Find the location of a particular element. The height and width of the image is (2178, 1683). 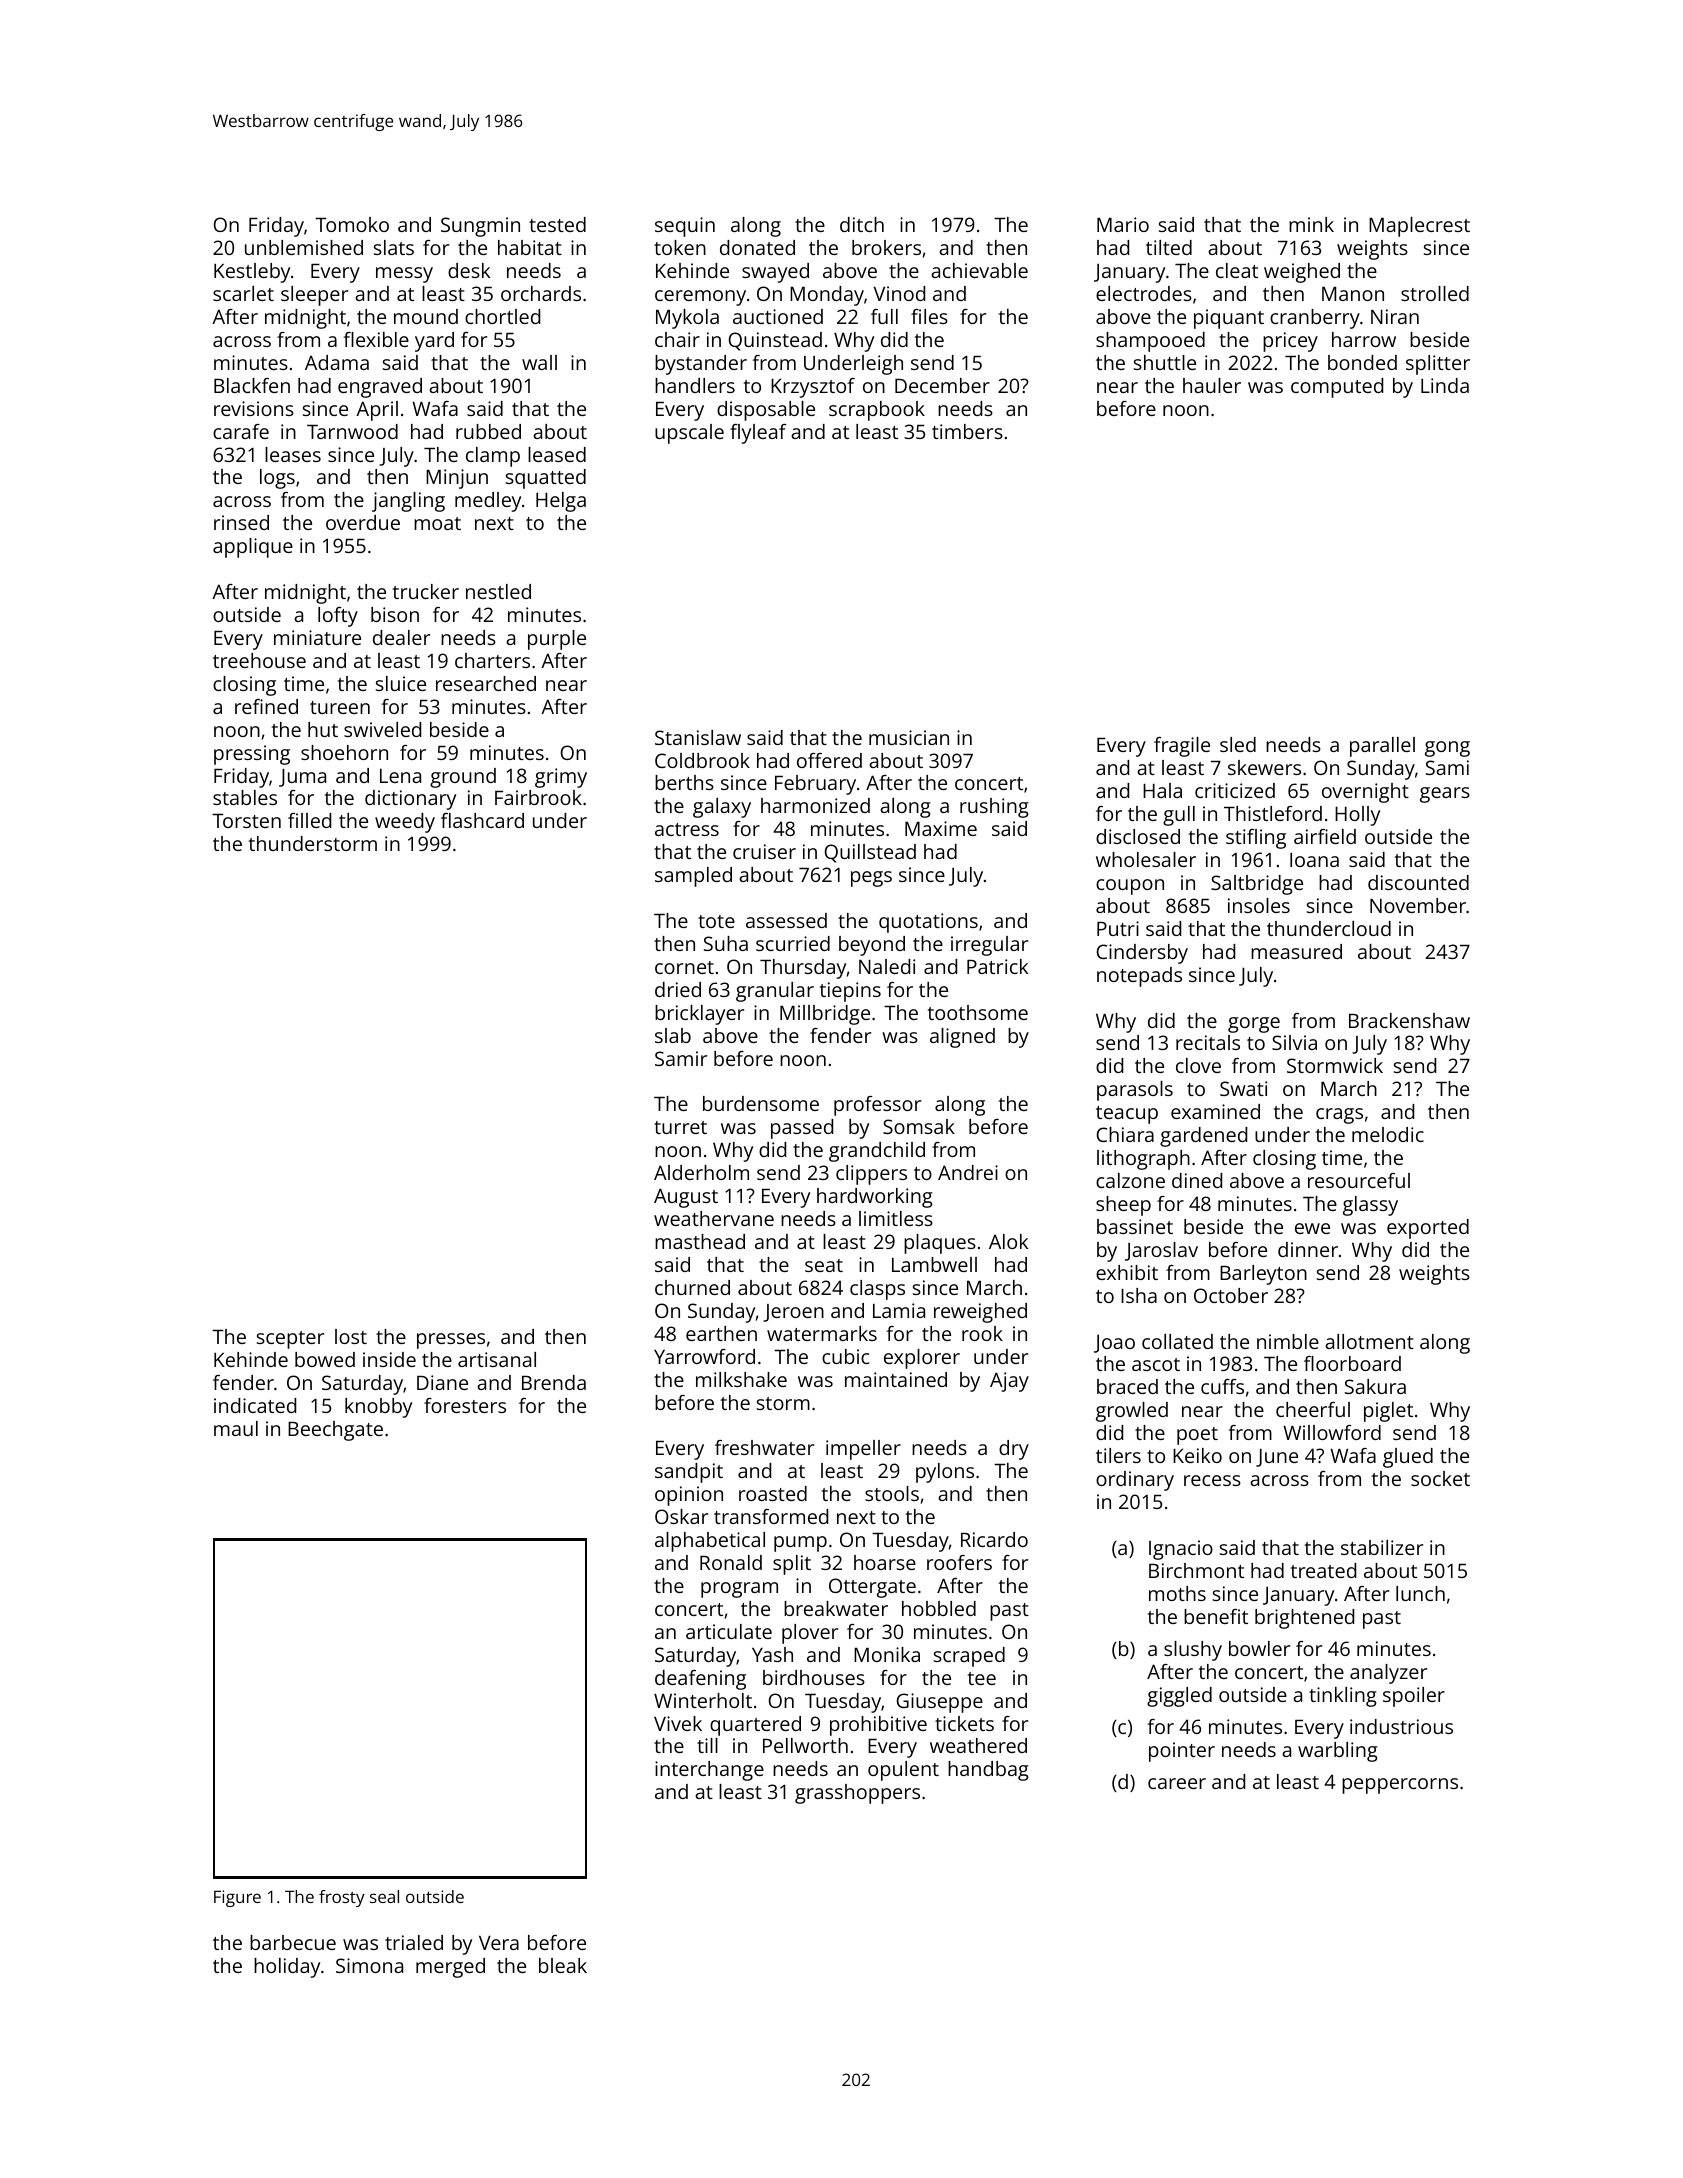

strolled is located at coordinates (1435, 293).
